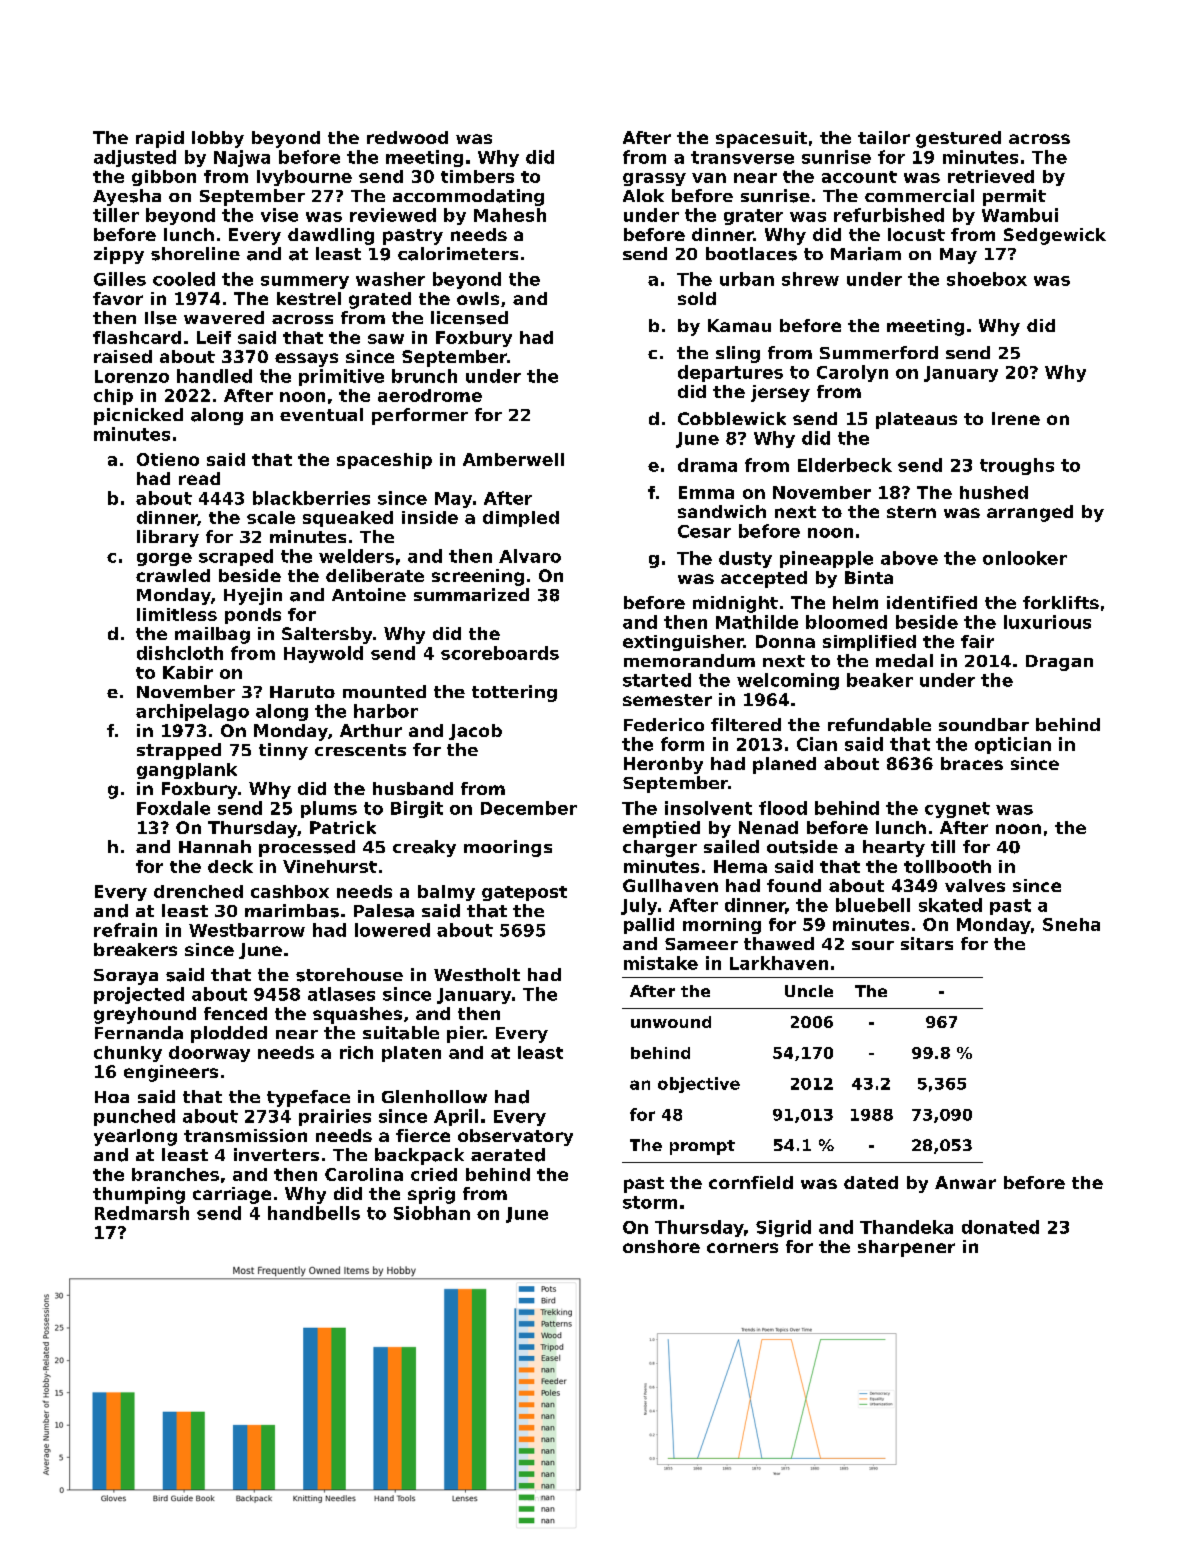 This screenshot has width=1200, height=1552. I want to click on Heronby, so click(663, 765).
